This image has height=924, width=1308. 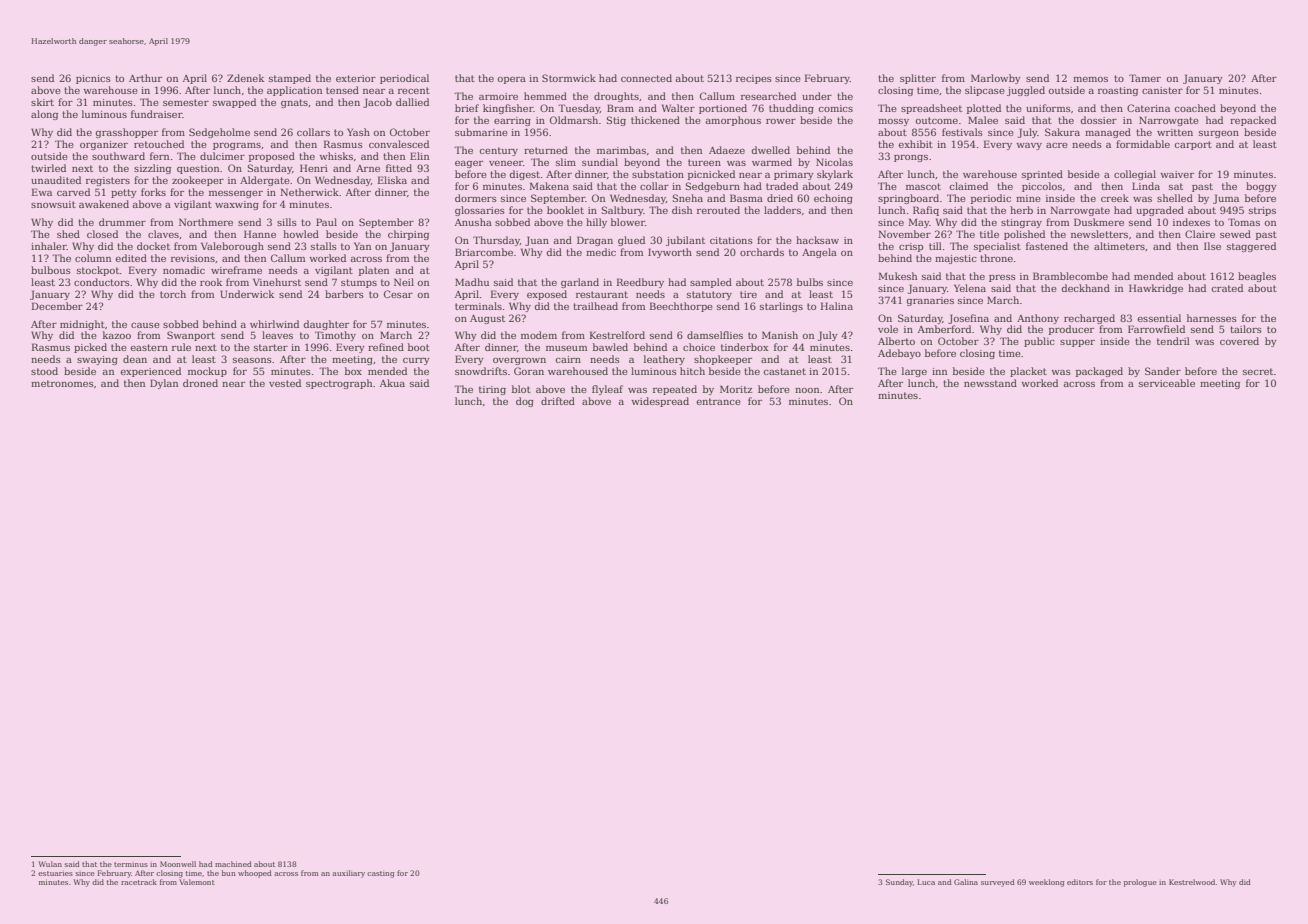 I want to click on secret, so click(x=1258, y=371).
